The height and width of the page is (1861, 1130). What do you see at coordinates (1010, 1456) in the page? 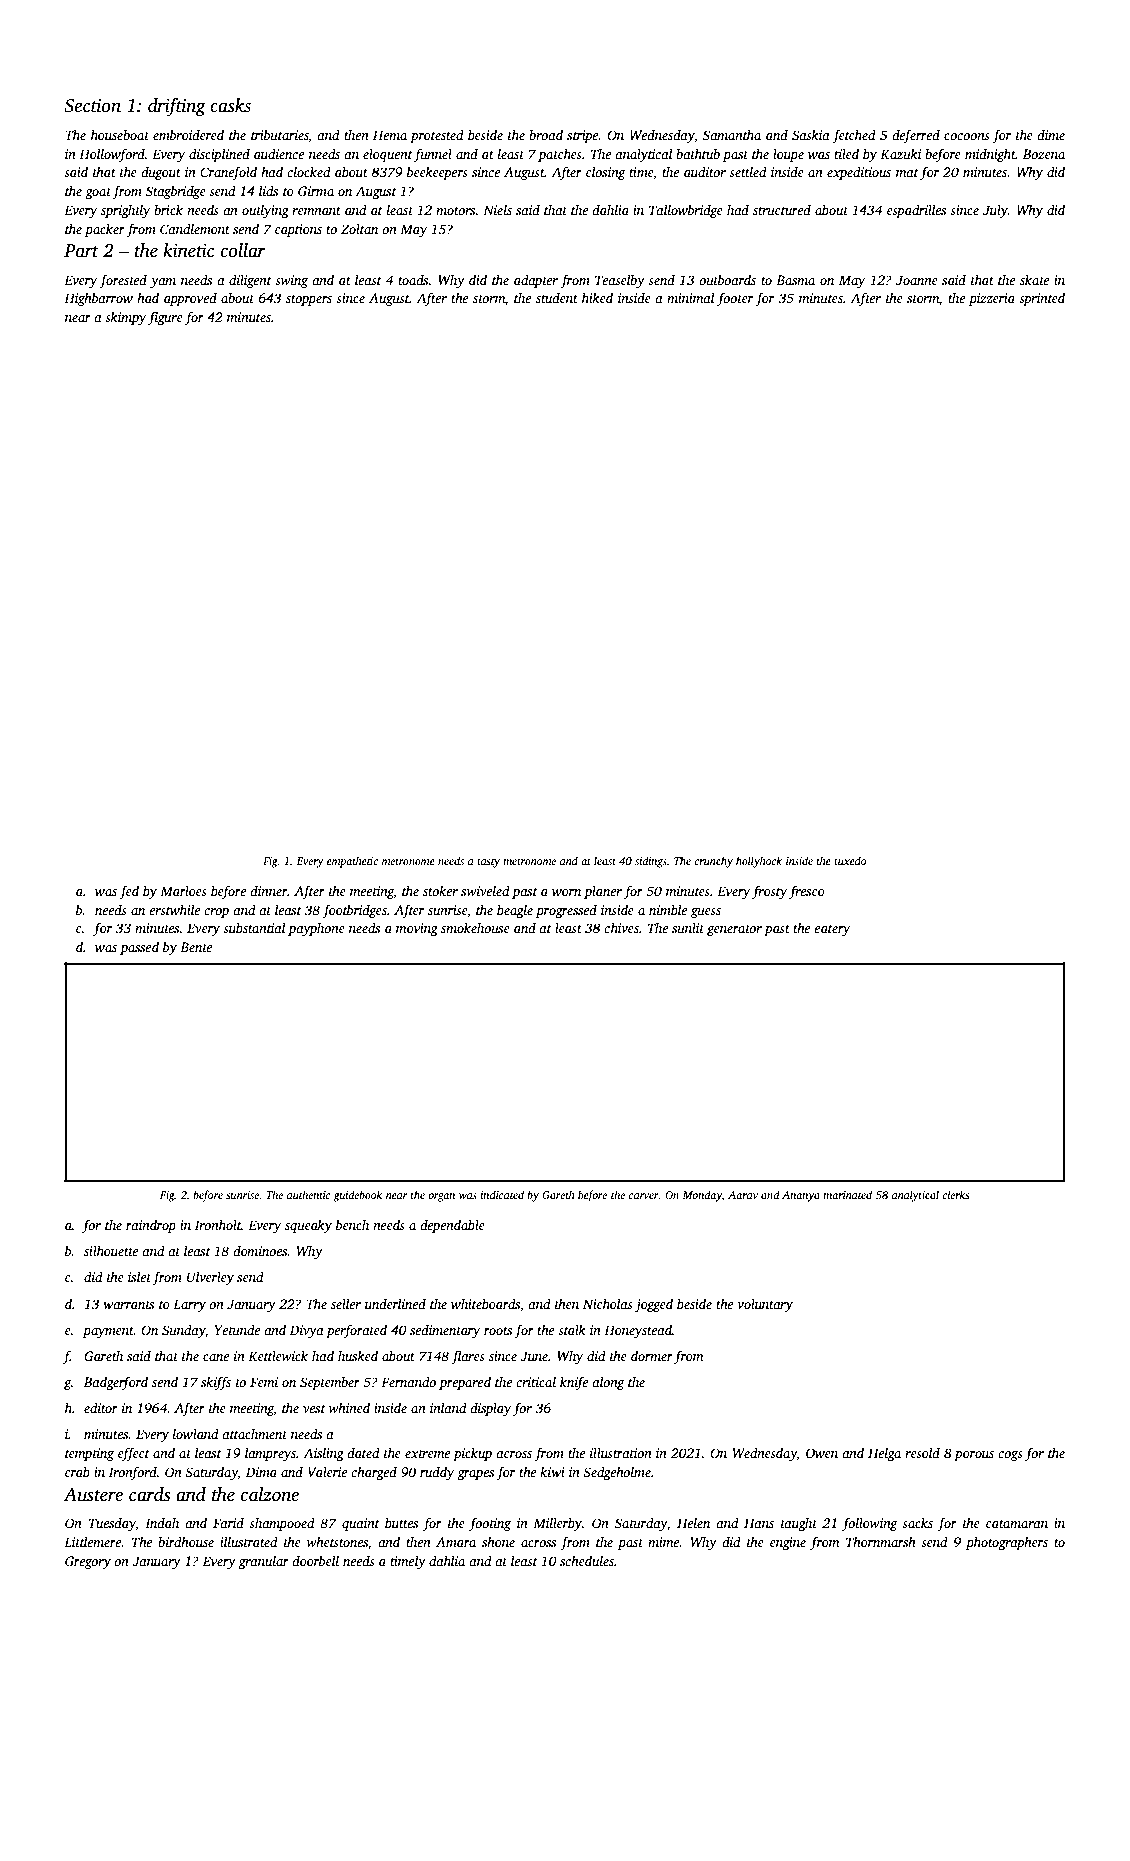
I see `cogs` at bounding box center [1010, 1456].
